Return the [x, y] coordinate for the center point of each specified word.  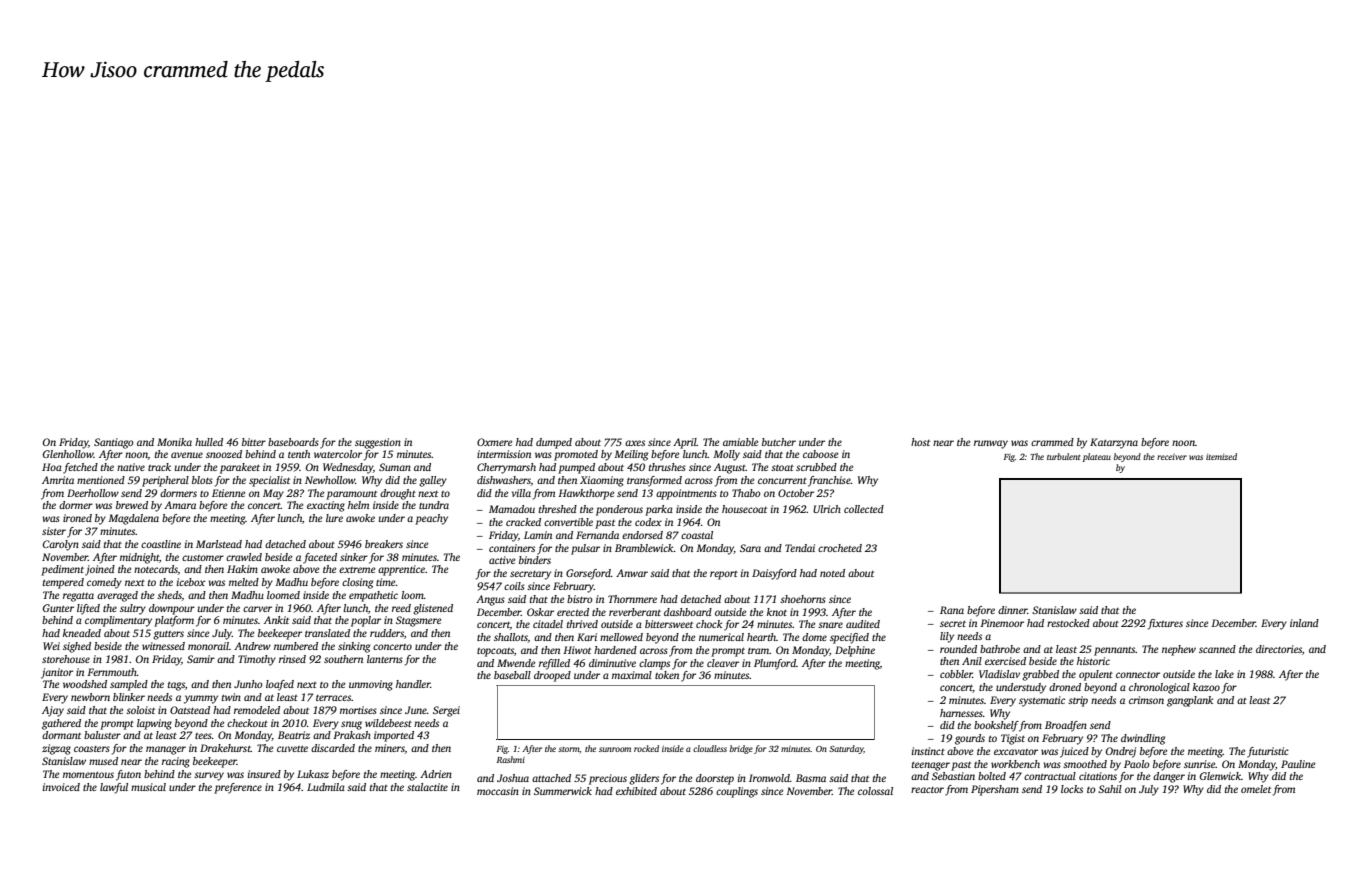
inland [1304, 623]
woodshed [85, 684]
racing [176, 762]
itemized [1221, 456]
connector [1138, 675]
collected [864, 509]
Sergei [446, 711]
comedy [104, 583]
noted [832, 573]
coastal [697, 535]
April [685, 443]
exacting [326, 506]
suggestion [378, 443]
